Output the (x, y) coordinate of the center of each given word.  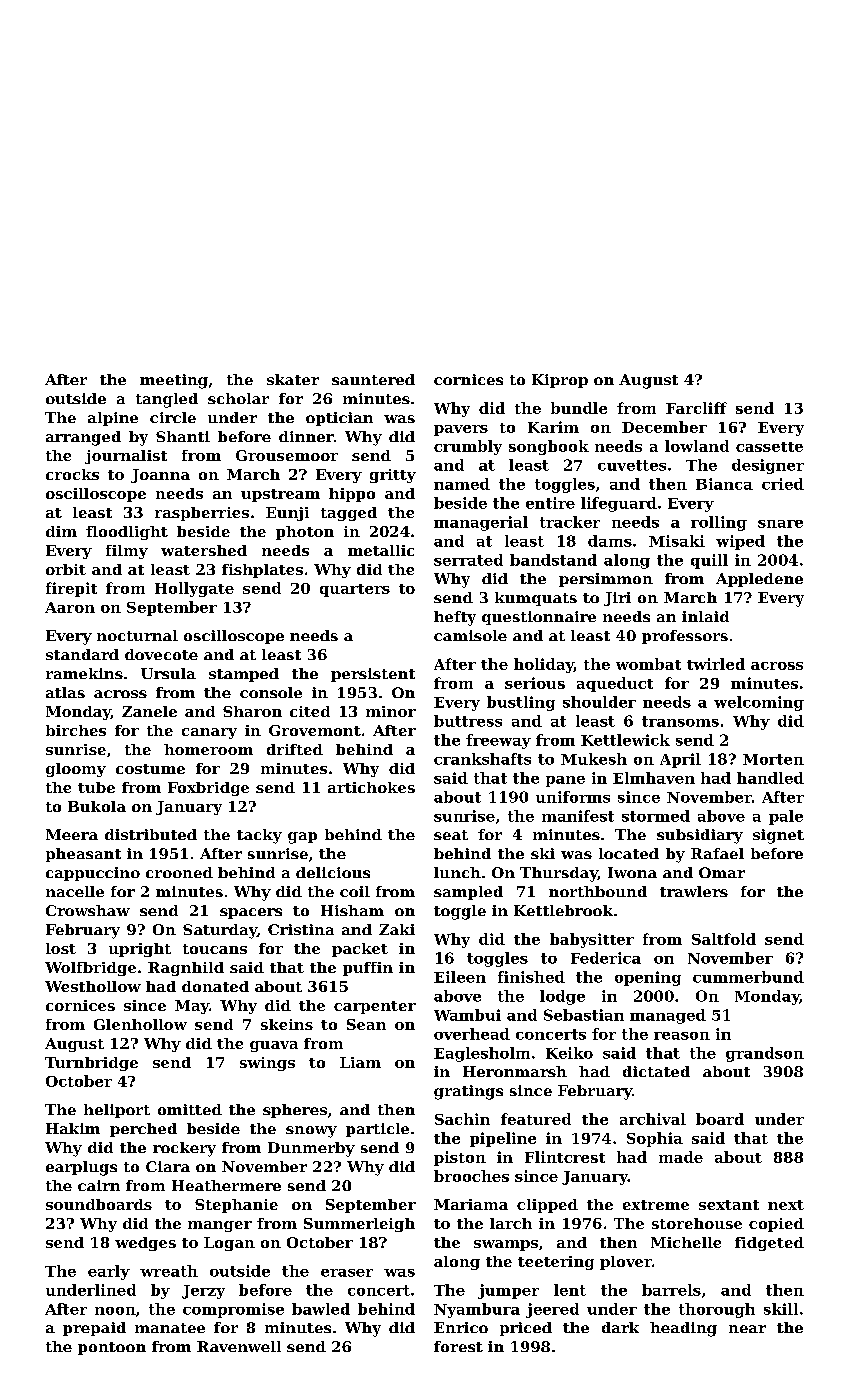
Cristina (301, 929)
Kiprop (560, 381)
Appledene (759, 580)
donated (215, 986)
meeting (174, 381)
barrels (671, 1290)
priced (526, 1329)
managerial (481, 523)
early (109, 1272)
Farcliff (696, 408)
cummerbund (748, 977)
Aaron (70, 607)
